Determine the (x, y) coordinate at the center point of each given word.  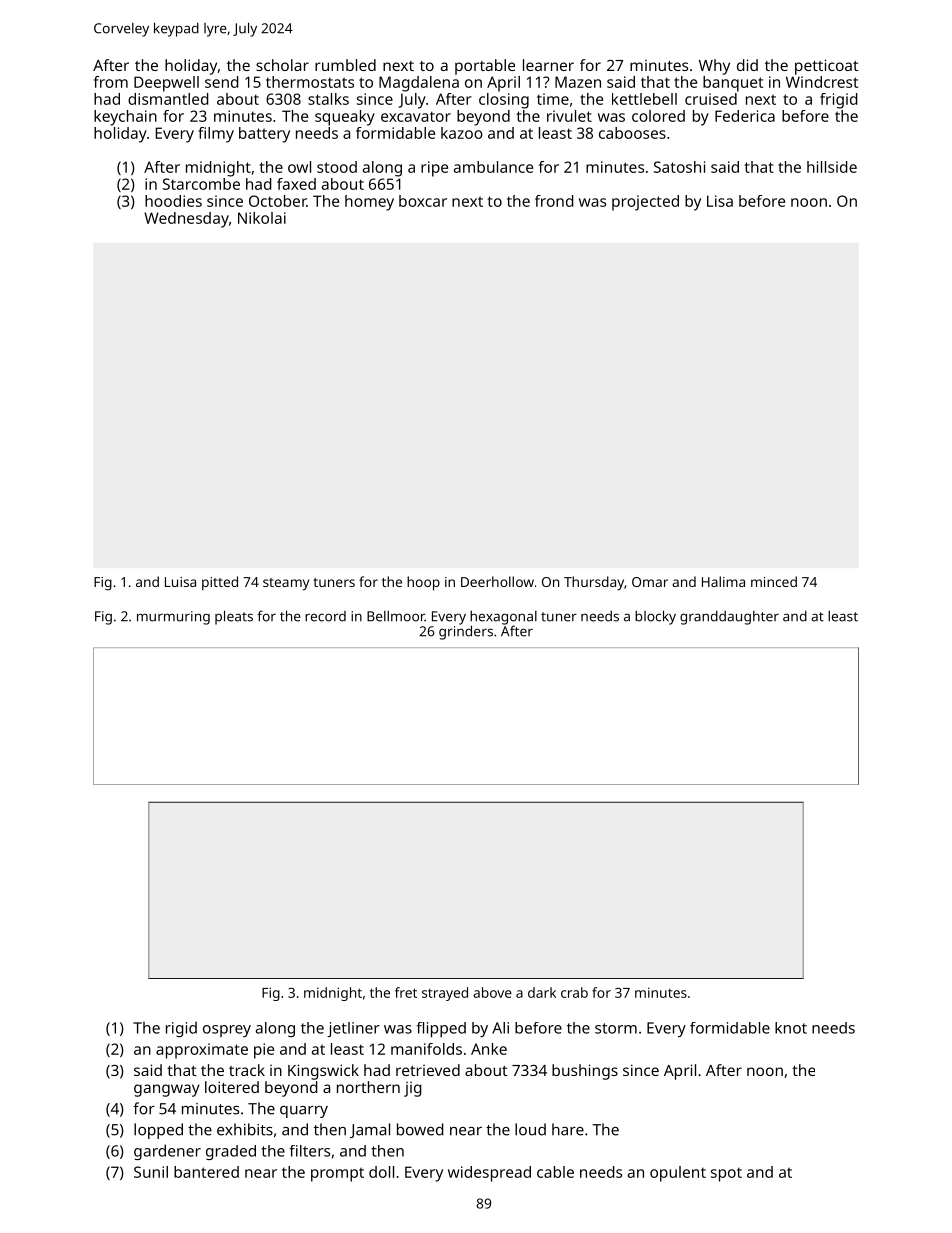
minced (774, 581)
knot (791, 1028)
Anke (489, 1049)
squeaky (345, 118)
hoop (423, 583)
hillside (832, 167)
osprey (227, 1031)
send (222, 82)
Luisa (180, 582)
